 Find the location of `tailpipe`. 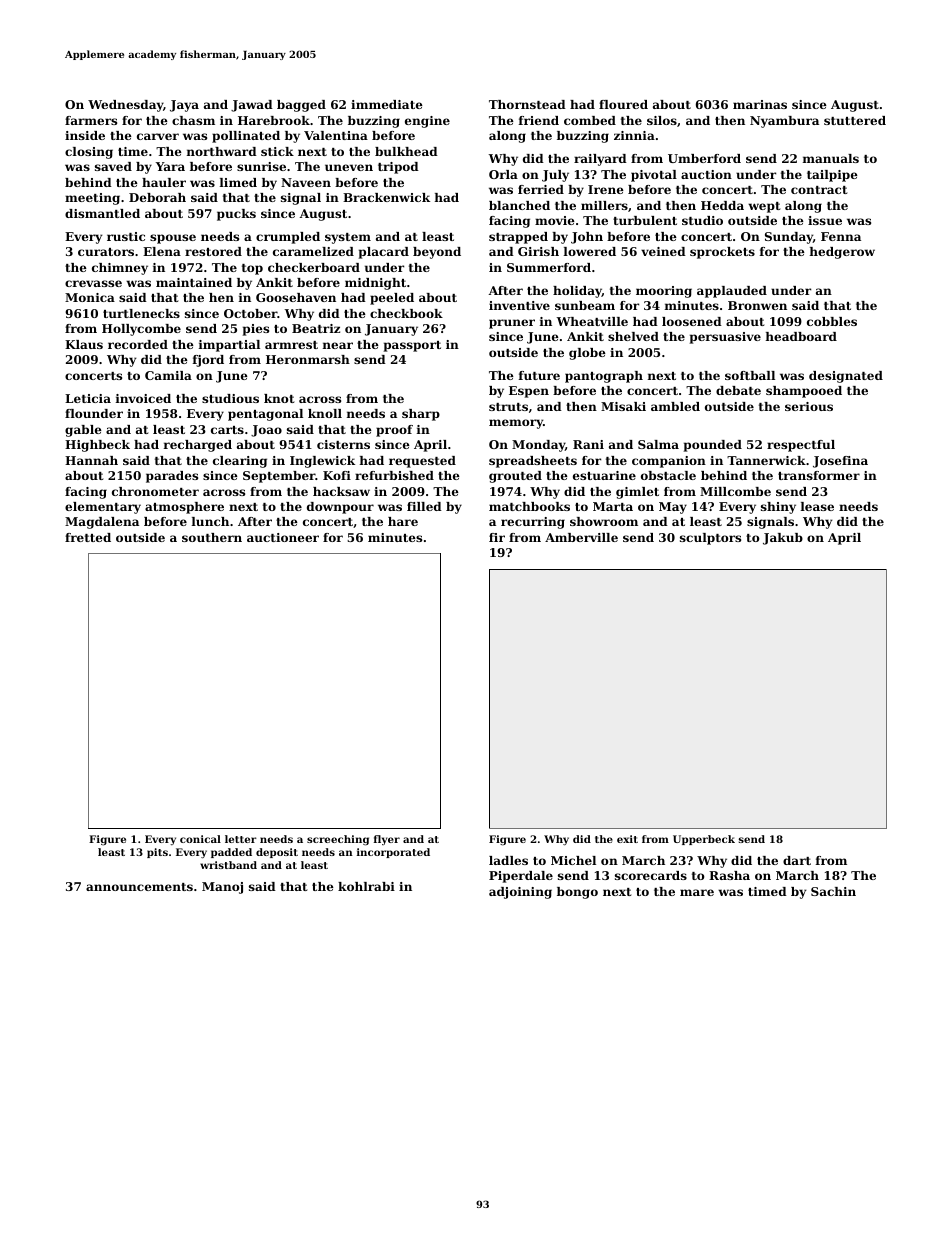

tailpipe is located at coordinates (832, 176).
